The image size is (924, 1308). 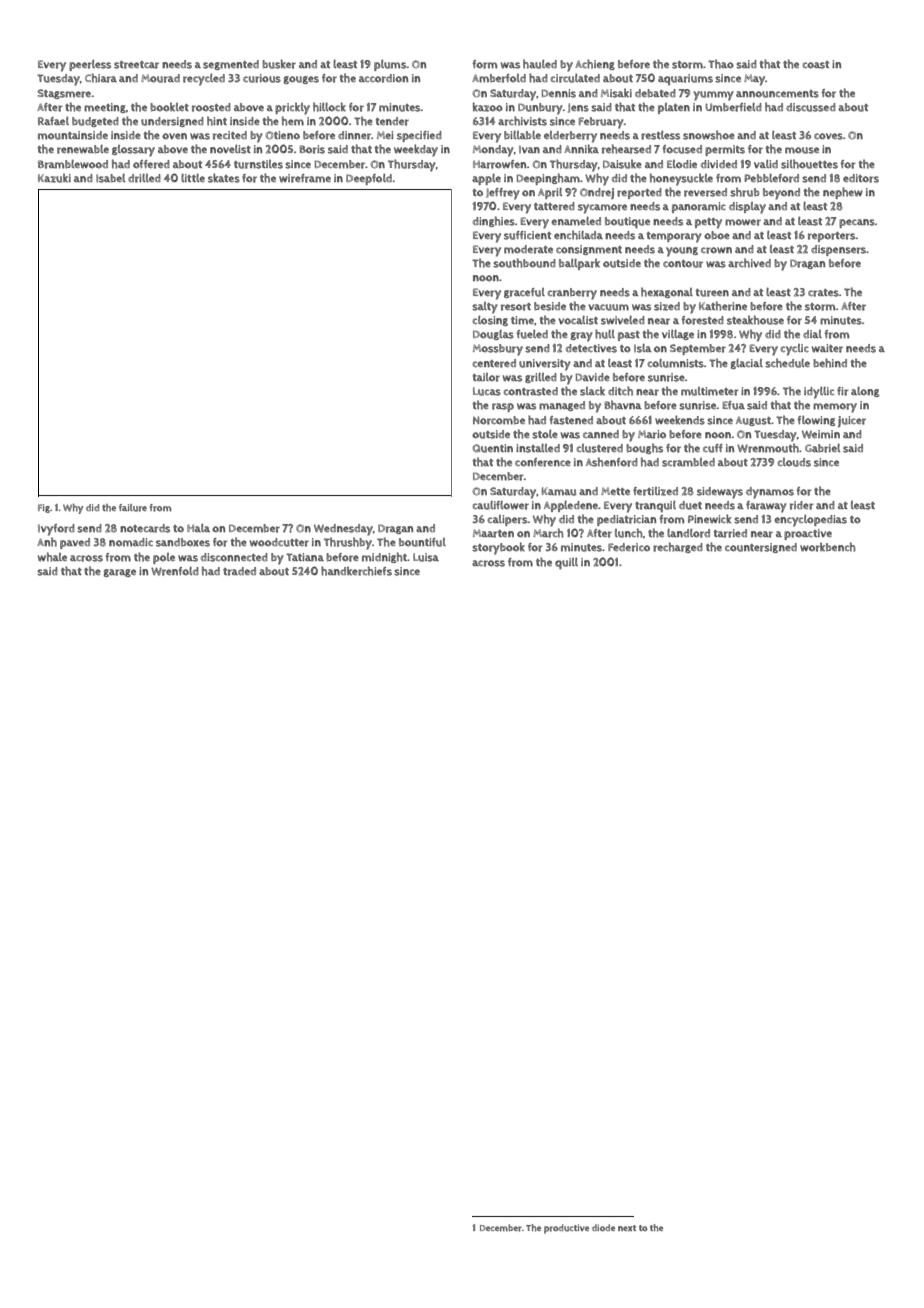 I want to click on fertilized, so click(x=655, y=491).
